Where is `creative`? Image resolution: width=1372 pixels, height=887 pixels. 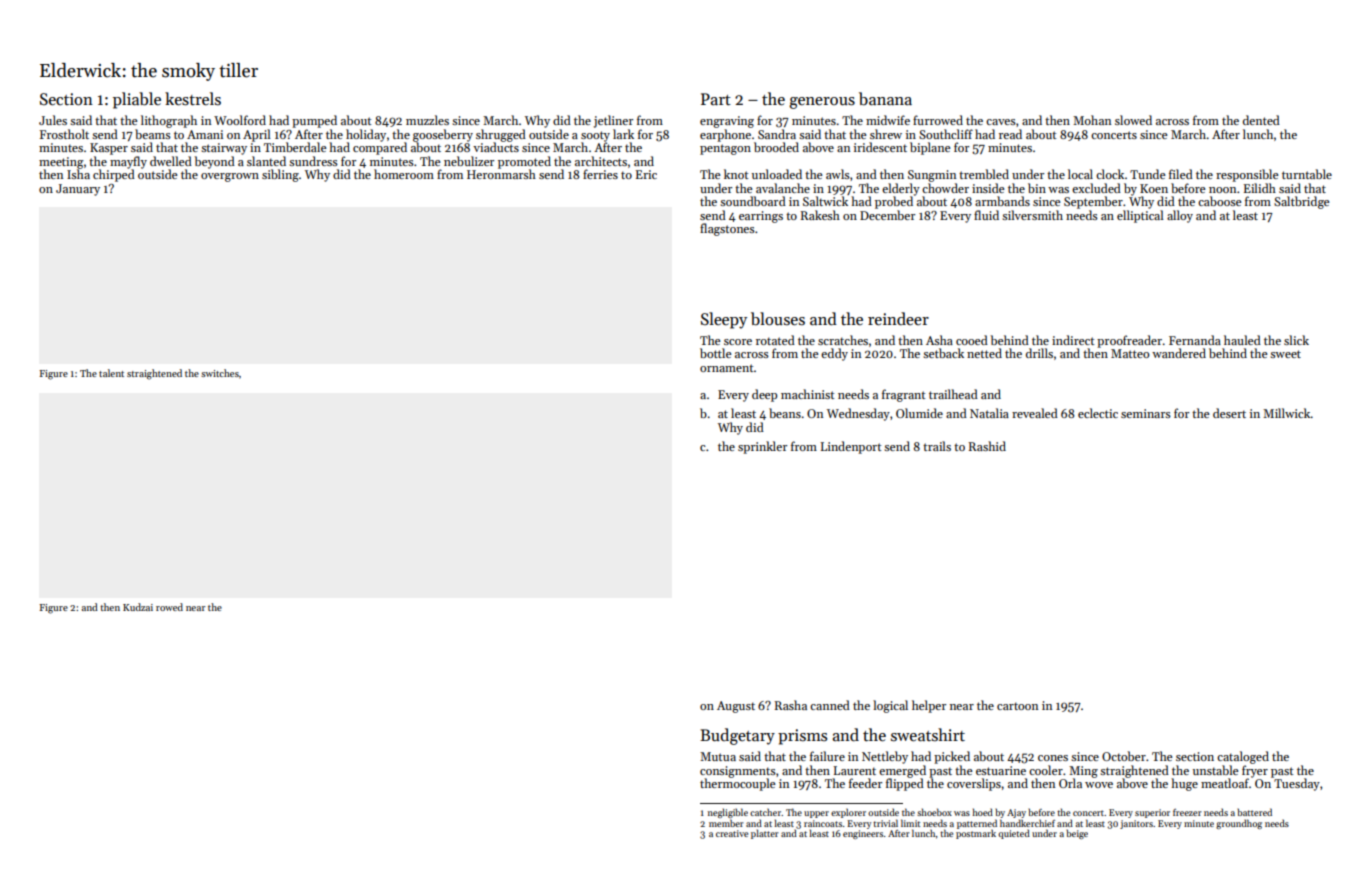 creative is located at coordinates (732, 833).
